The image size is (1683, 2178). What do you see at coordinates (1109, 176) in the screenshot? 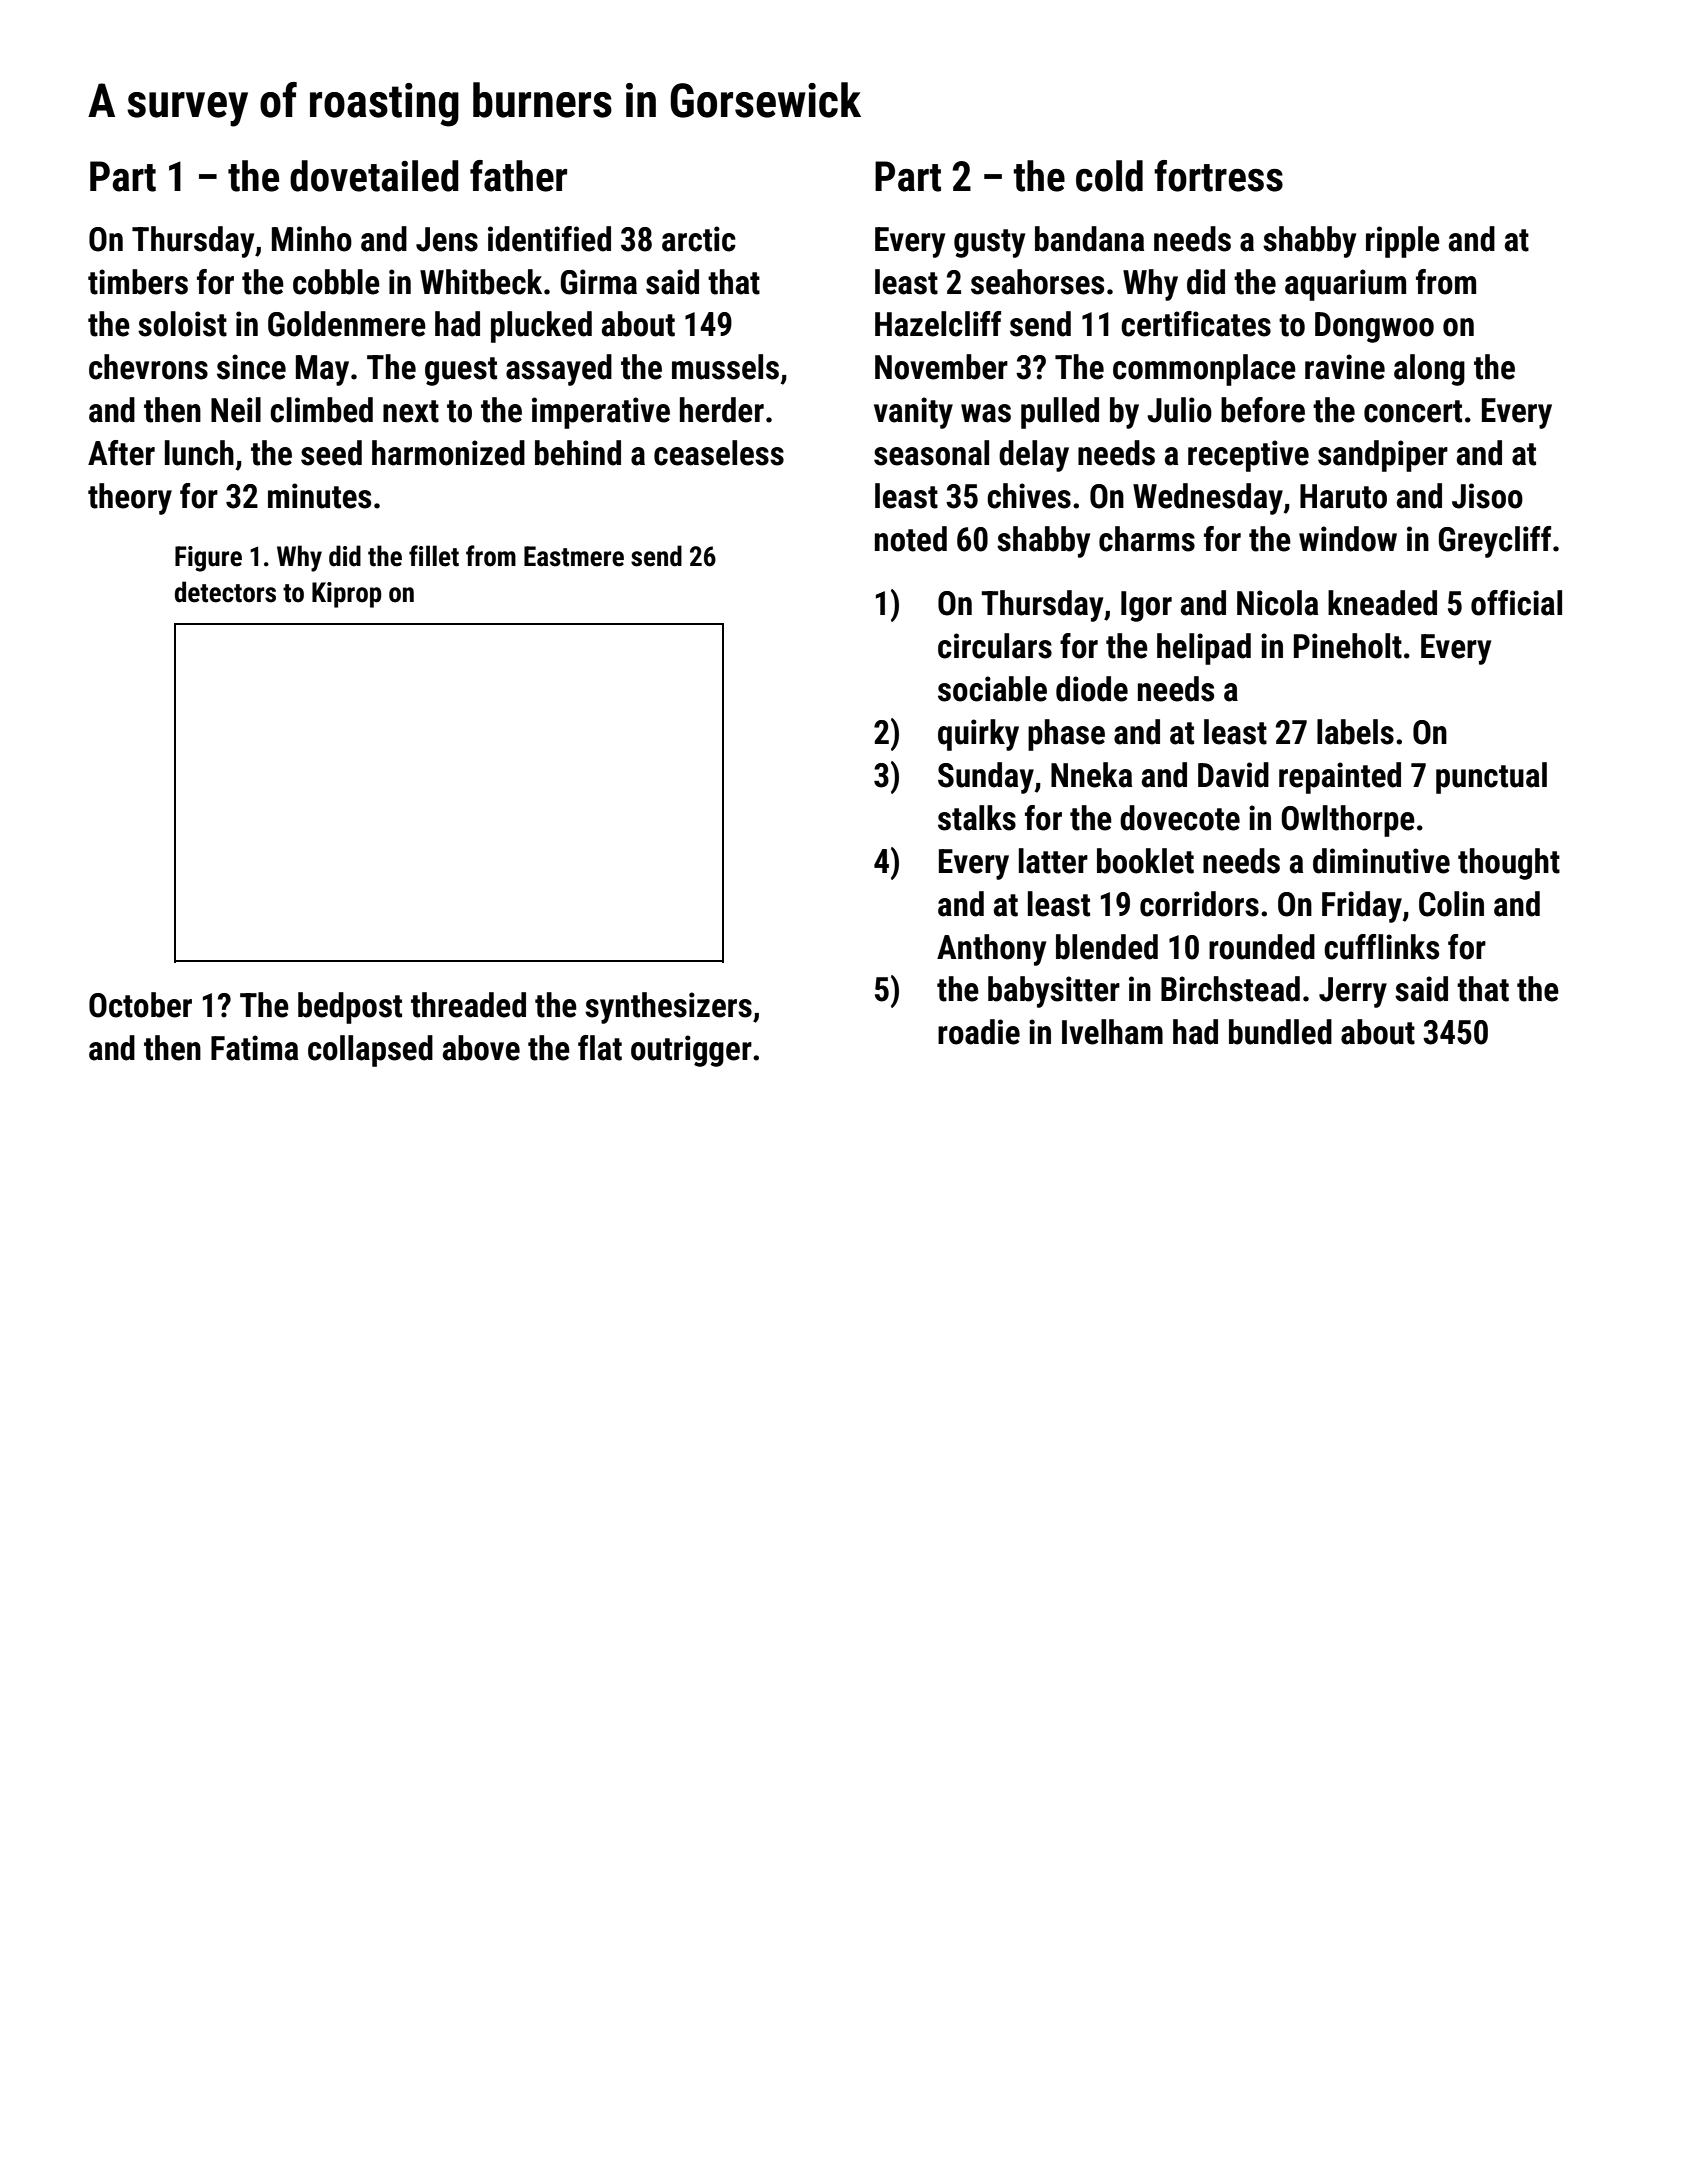
I see `cold` at bounding box center [1109, 176].
